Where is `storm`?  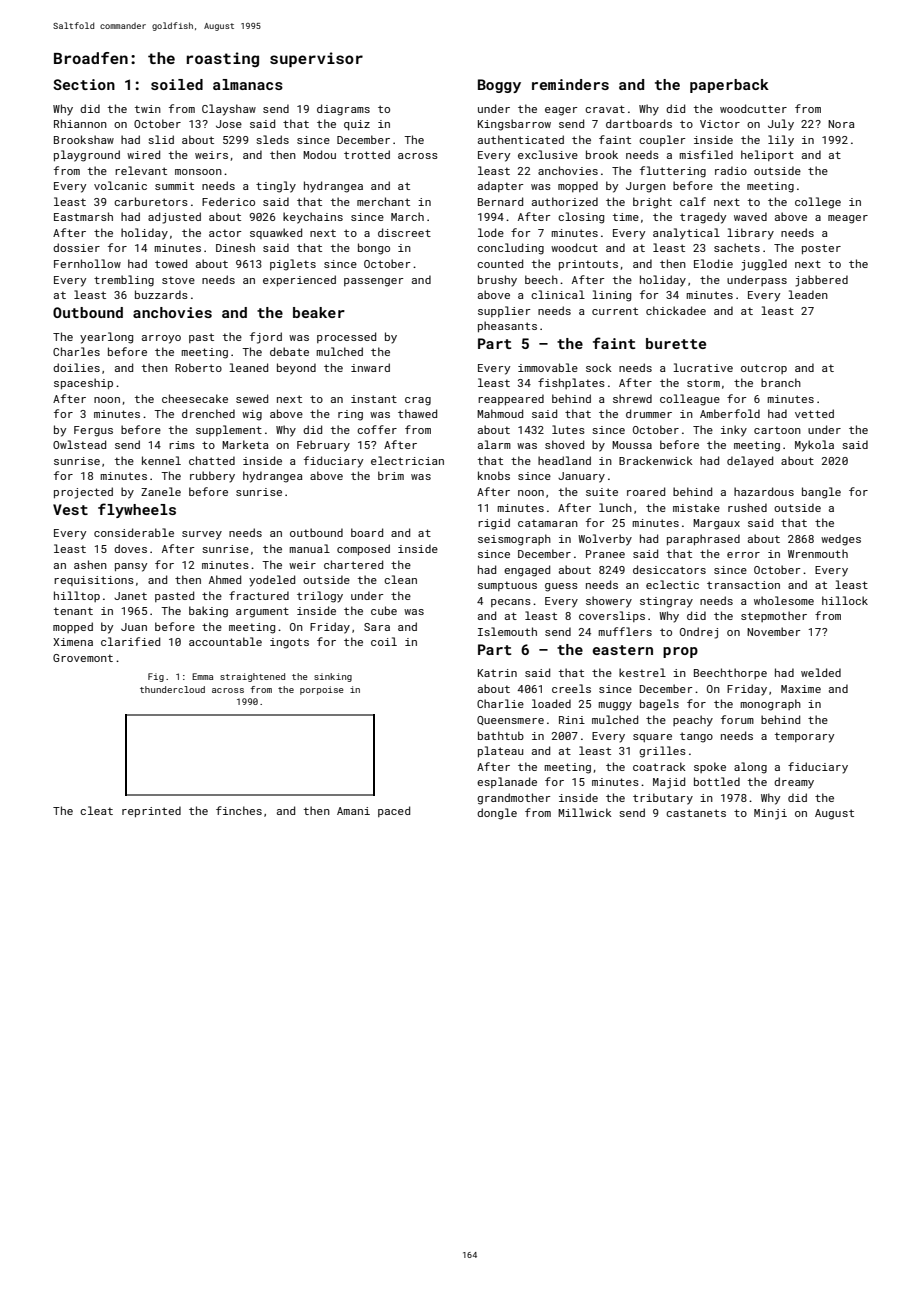
storm is located at coordinates (703, 383).
